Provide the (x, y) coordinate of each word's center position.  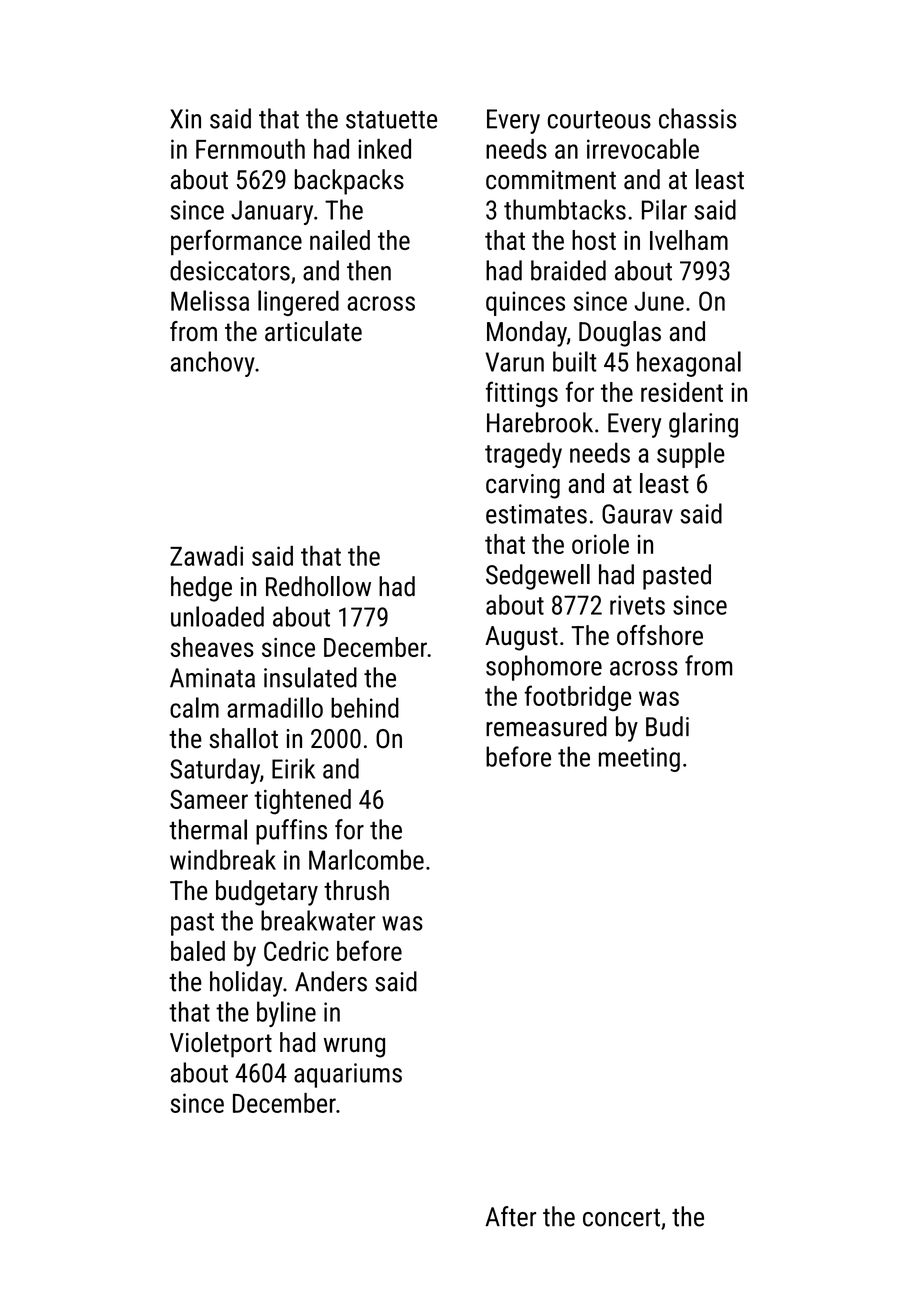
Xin (185, 119)
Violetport (221, 1045)
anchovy (213, 364)
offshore (660, 635)
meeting (639, 759)
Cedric (296, 951)
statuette (391, 120)
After (510, 1216)
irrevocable (643, 148)
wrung (354, 1047)
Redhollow (318, 586)
